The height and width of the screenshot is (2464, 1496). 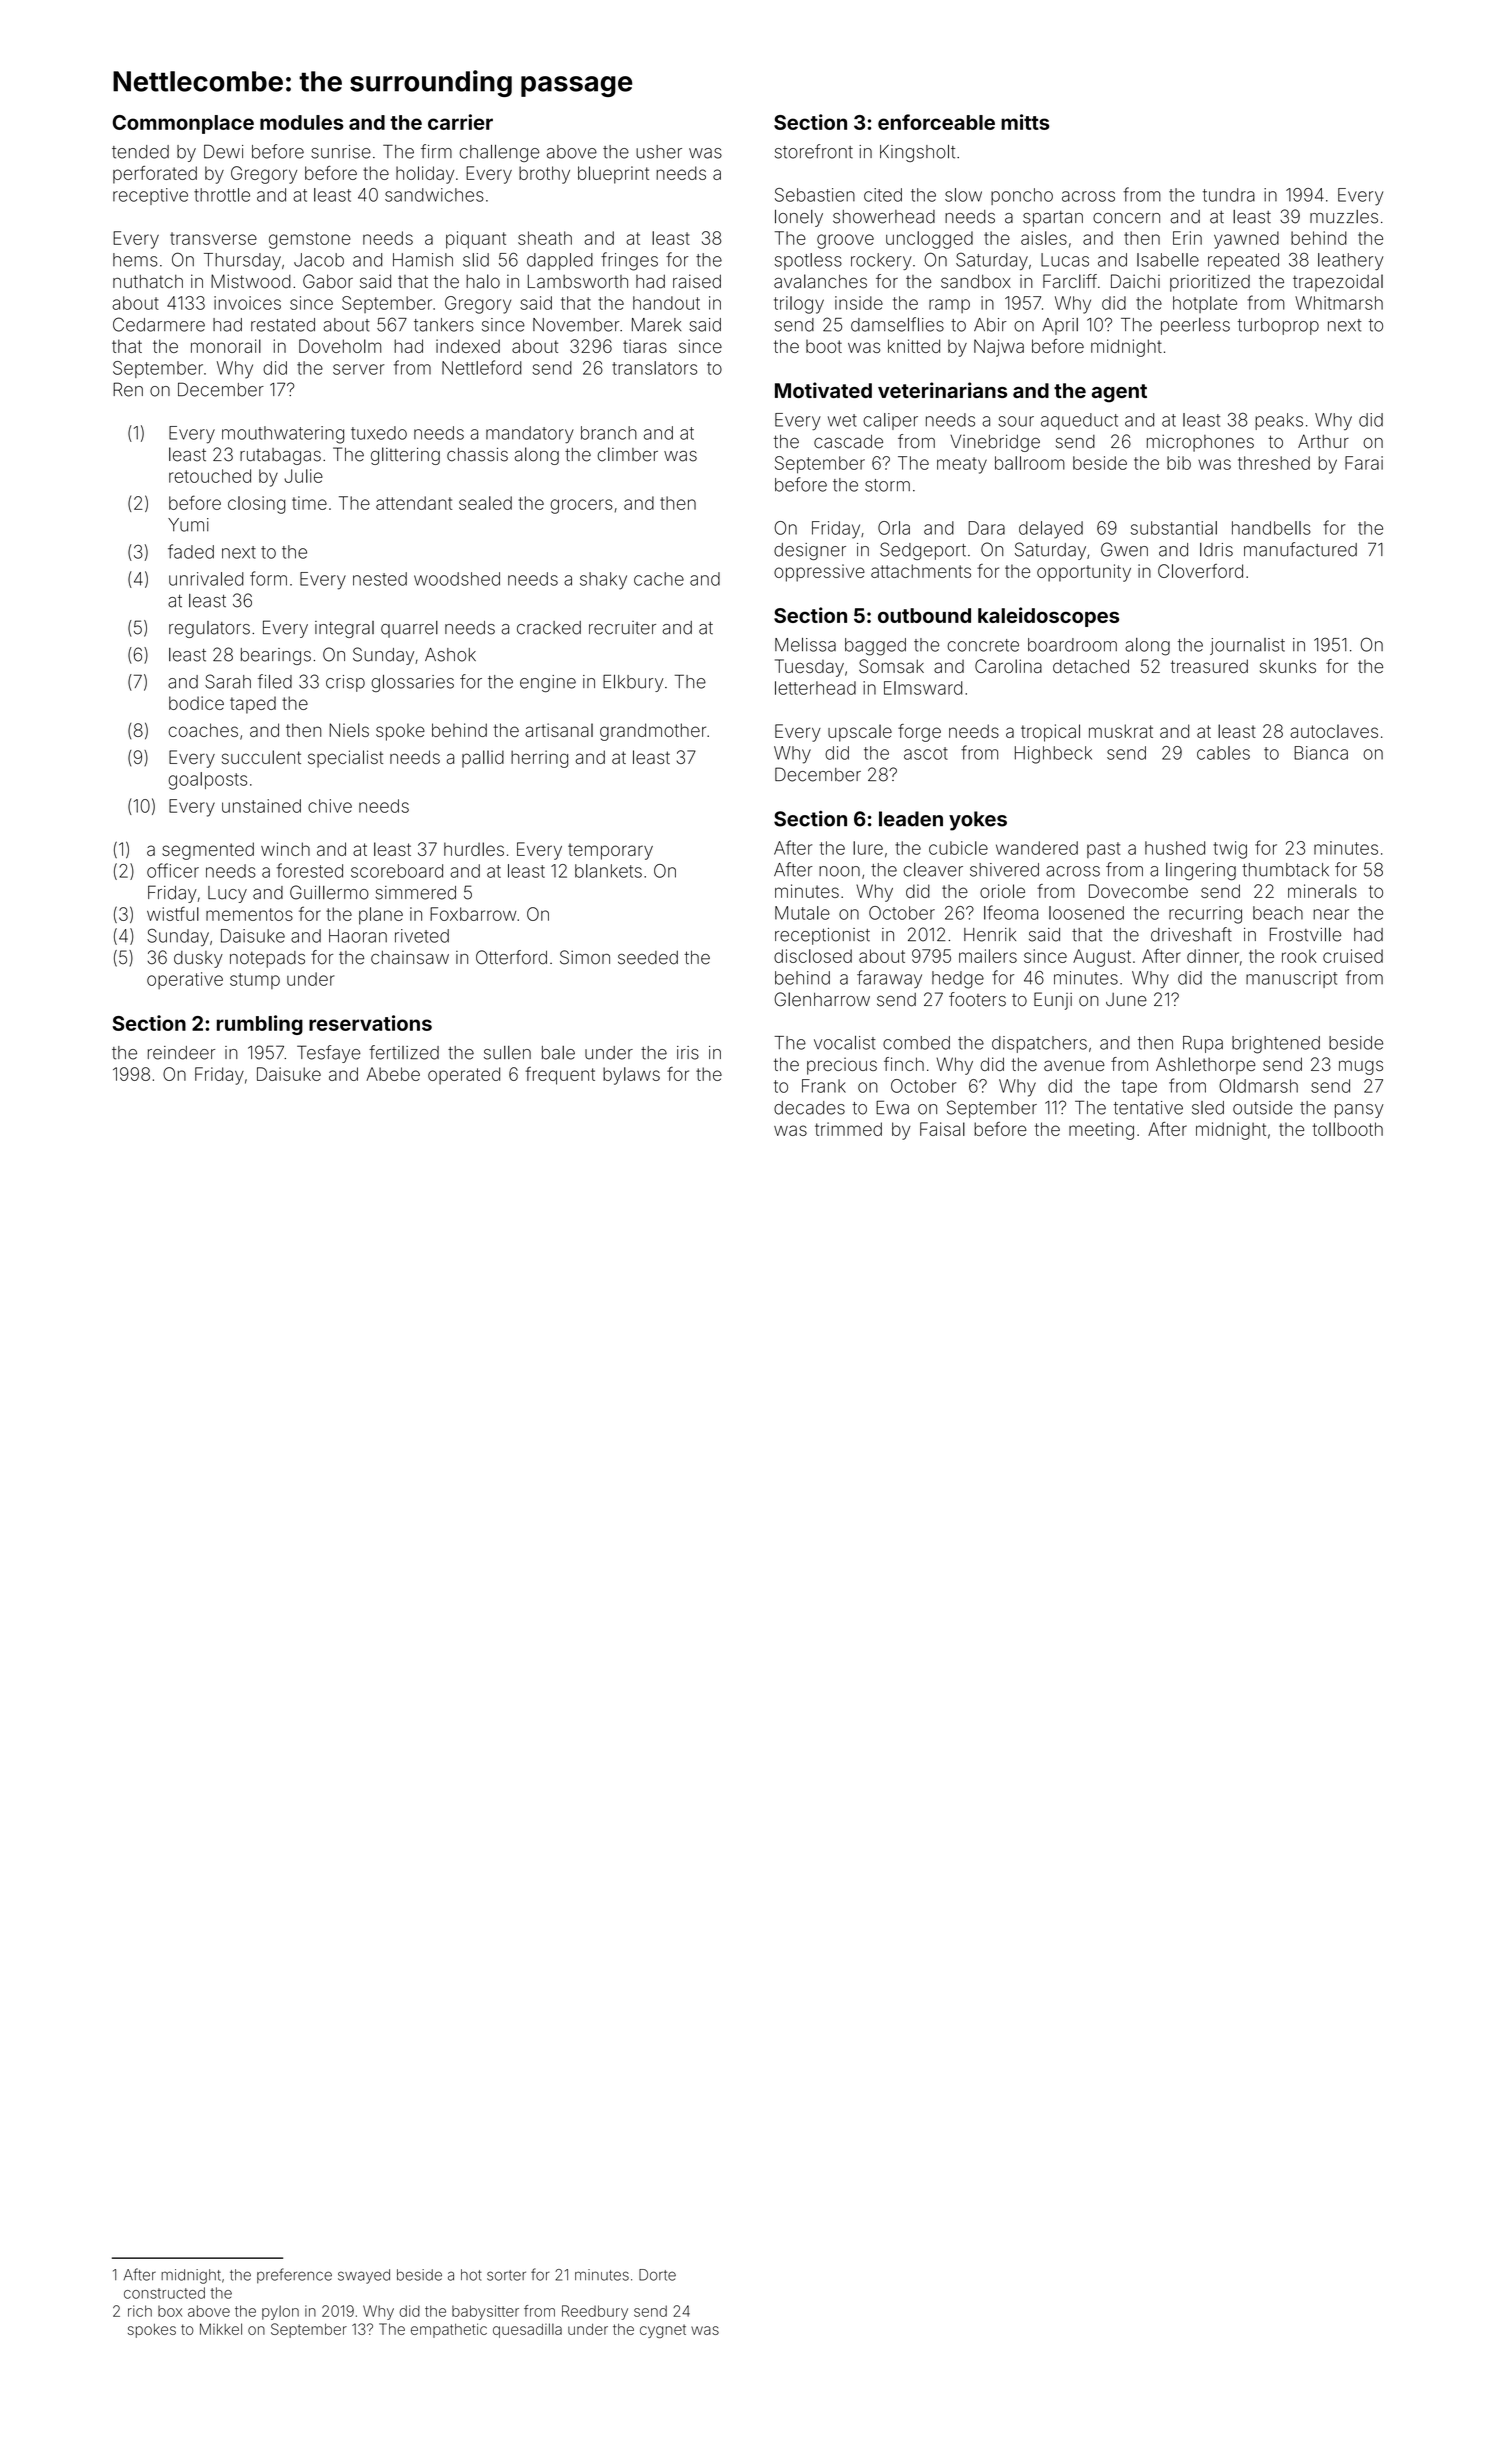 I want to click on bylaws, so click(x=631, y=1076).
